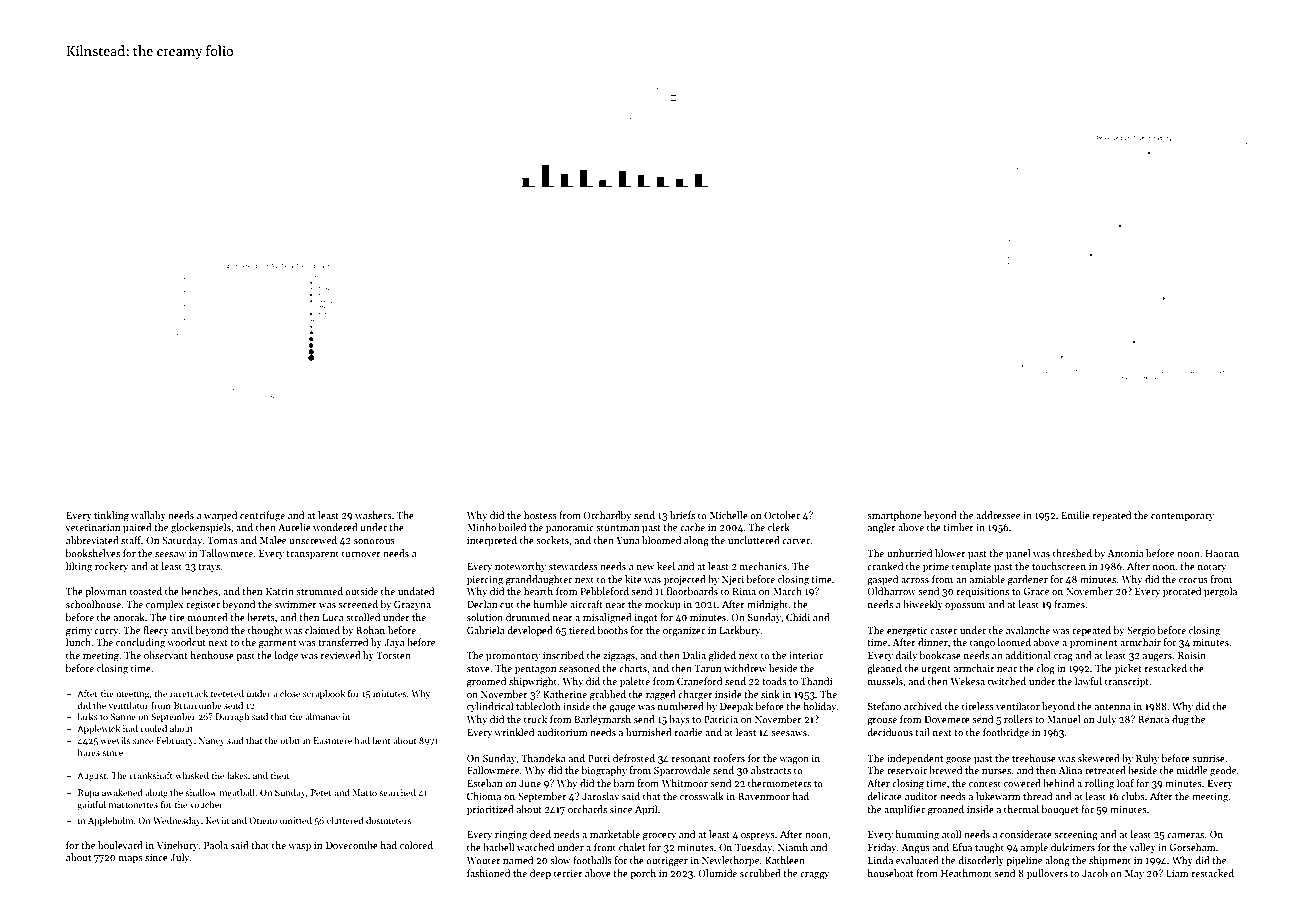 The image size is (1308, 924). Describe the element at coordinates (1127, 682) in the document. I see `transcript` at that location.
